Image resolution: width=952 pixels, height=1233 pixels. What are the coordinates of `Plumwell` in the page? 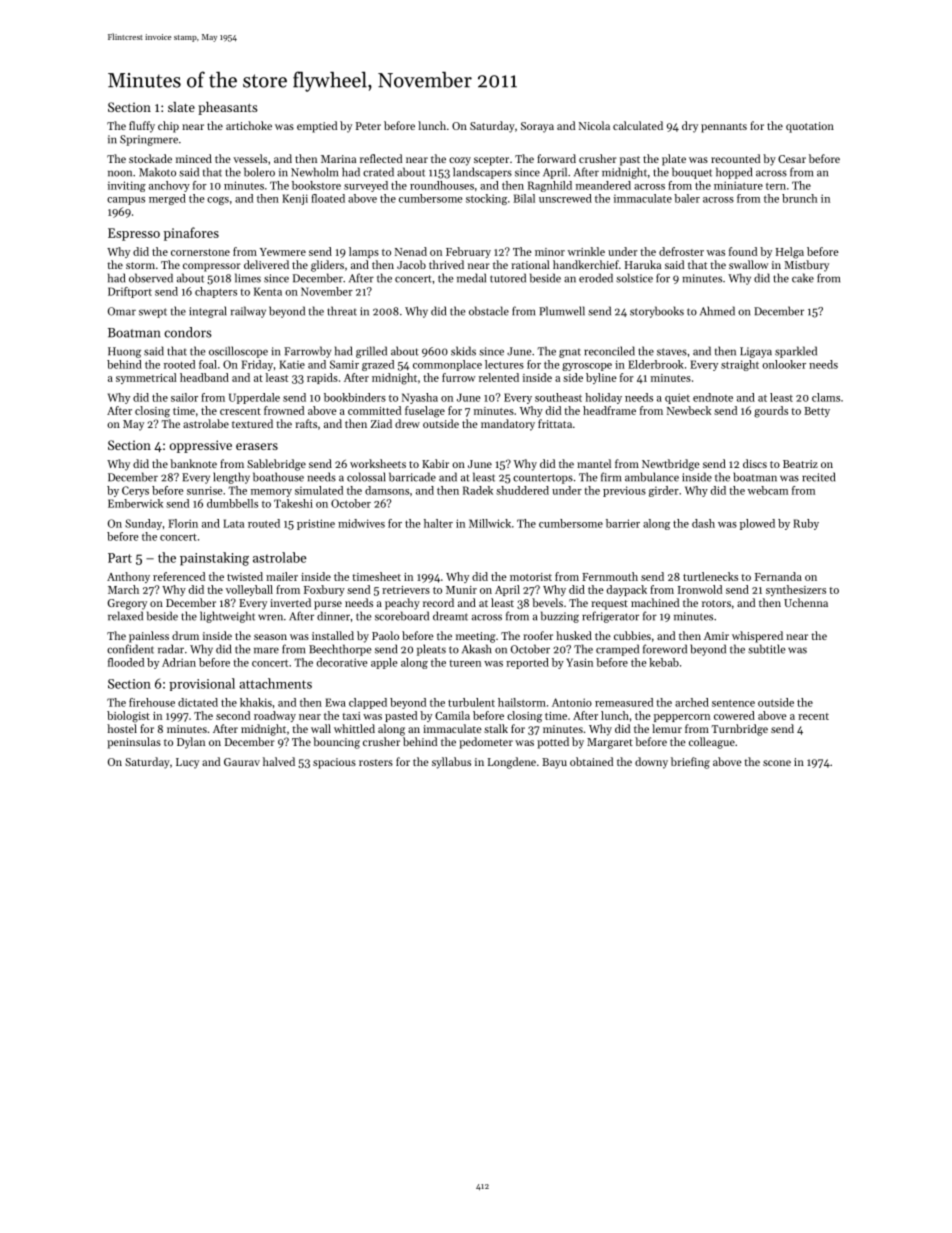 It's located at (562, 311).
